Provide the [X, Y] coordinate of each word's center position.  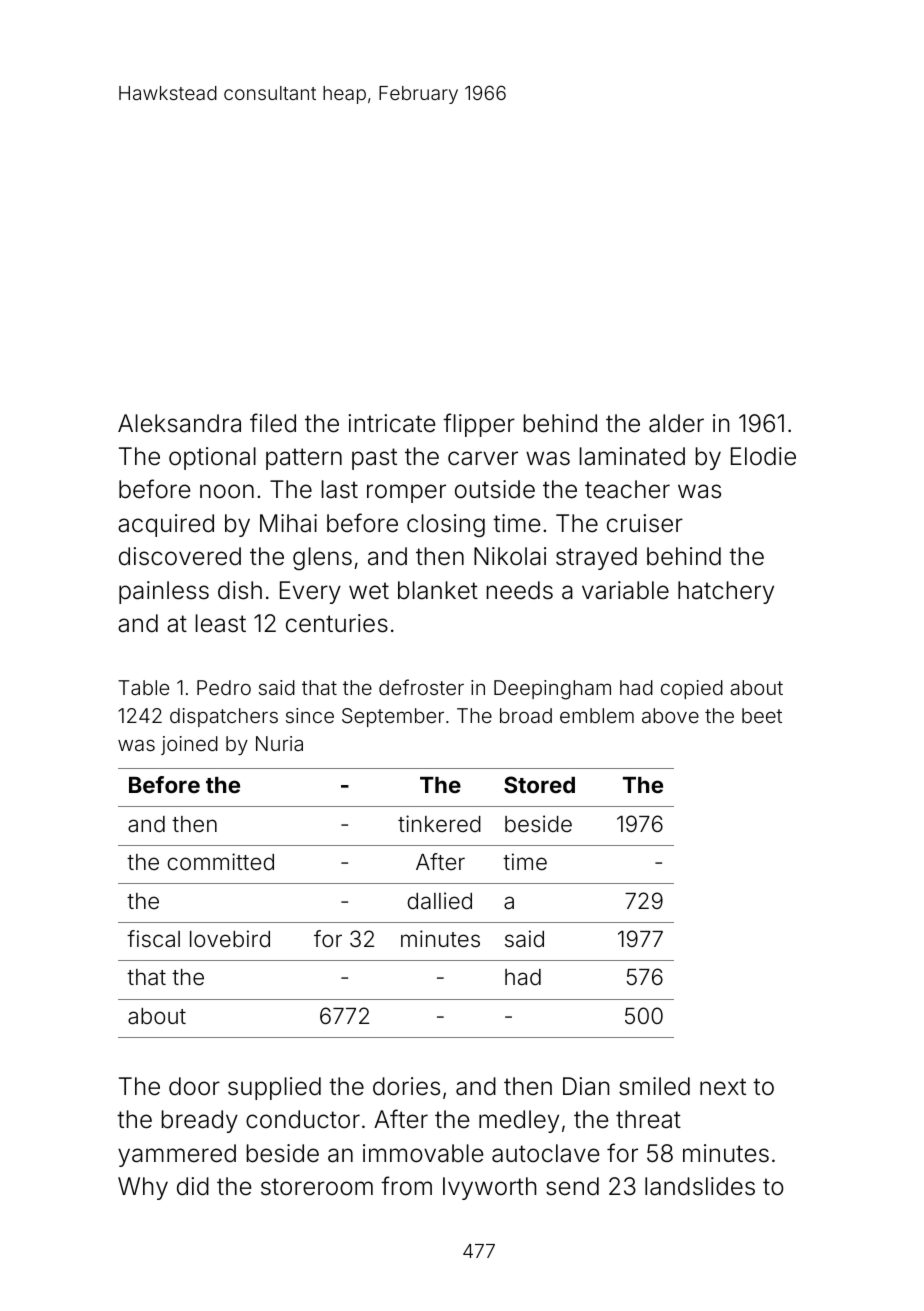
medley [519, 1121]
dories [406, 1086]
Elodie [763, 456]
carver [483, 458]
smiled [654, 1086]
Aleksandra [179, 423]
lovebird [230, 939]
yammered [177, 1155]
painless [164, 592]
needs [520, 590]
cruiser [645, 523]
